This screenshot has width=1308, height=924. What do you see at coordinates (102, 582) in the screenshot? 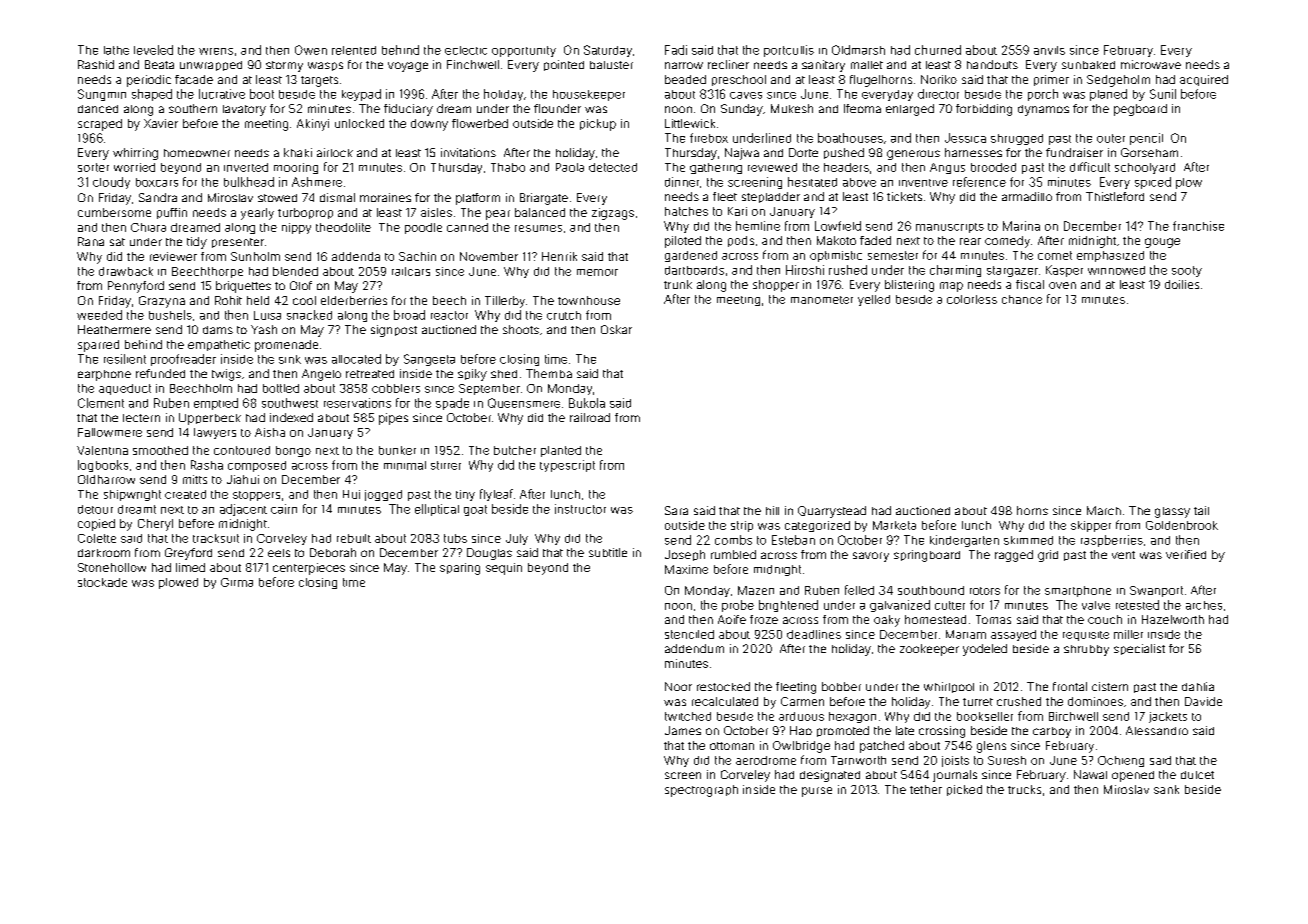
I see `stockade` at bounding box center [102, 582].
